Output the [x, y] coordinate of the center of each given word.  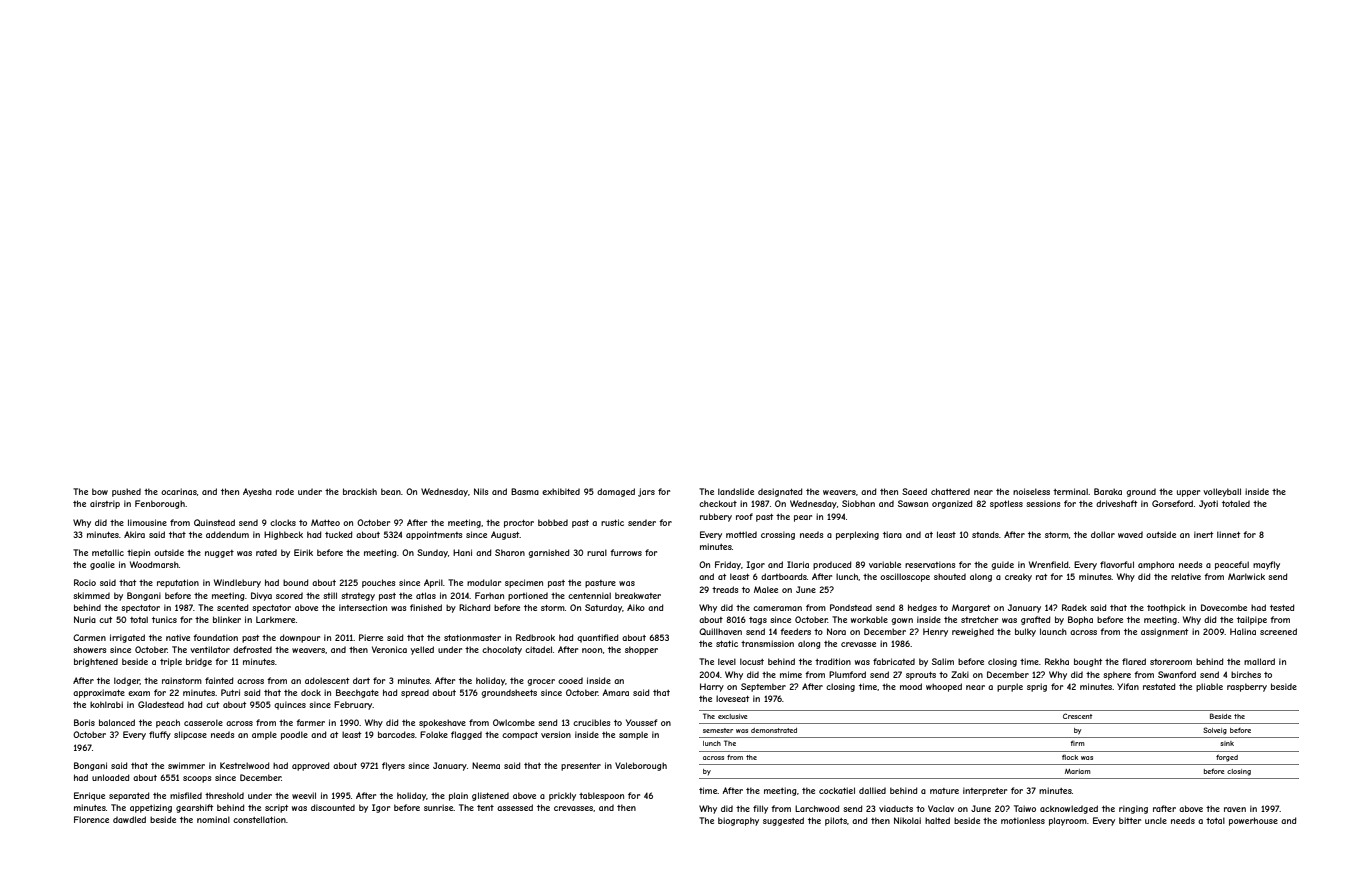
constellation [259, 819]
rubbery [716, 517]
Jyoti [1208, 504]
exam [139, 693]
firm [1077, 743]
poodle [294, 735]
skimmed [91, 595]
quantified [598, 638]
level [727, 661]
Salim [943, 661]
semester [718, 730]
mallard [1259, 661]
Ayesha [257, 492]
